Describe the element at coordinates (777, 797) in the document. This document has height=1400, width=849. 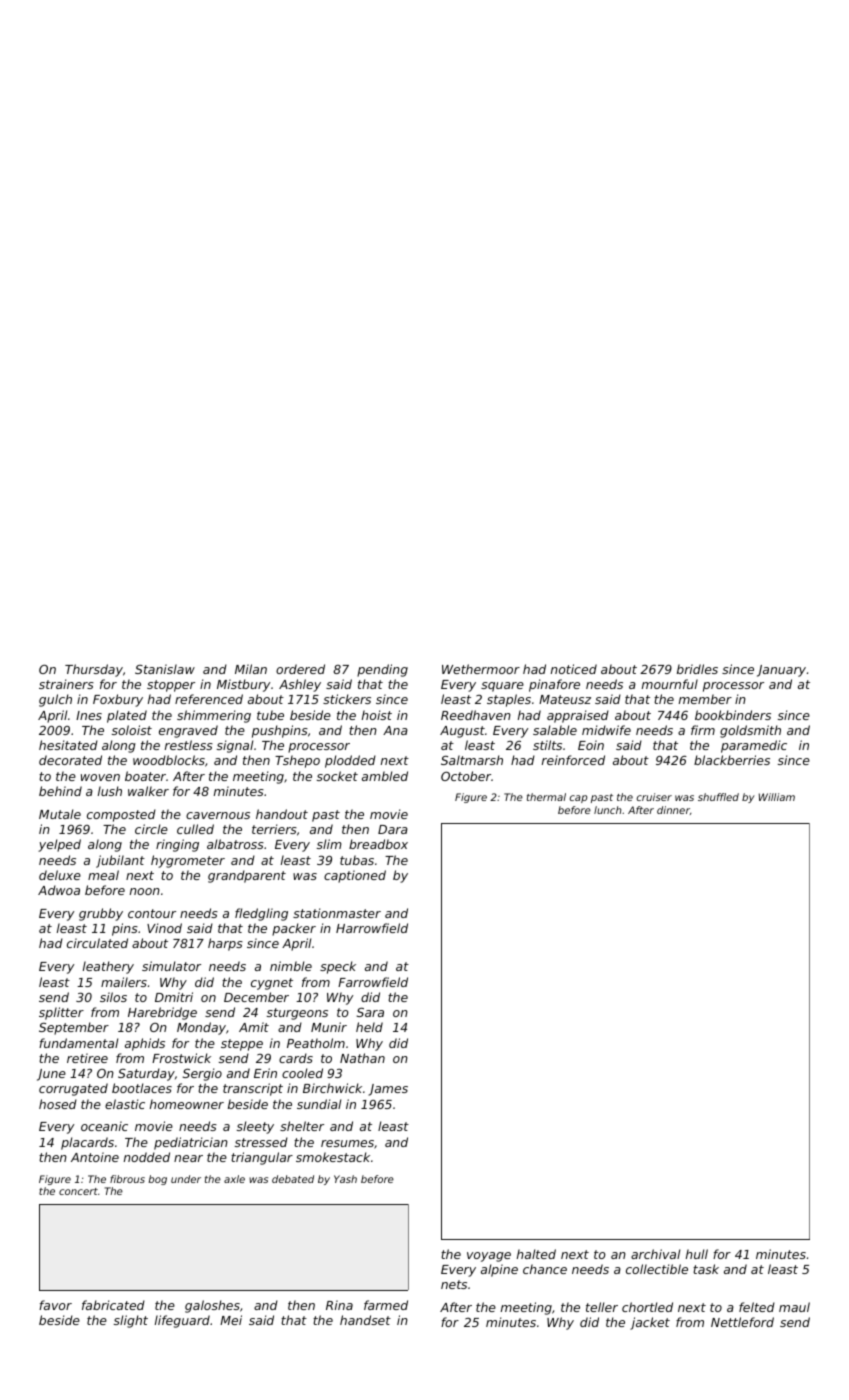
I see `William` at that location.
